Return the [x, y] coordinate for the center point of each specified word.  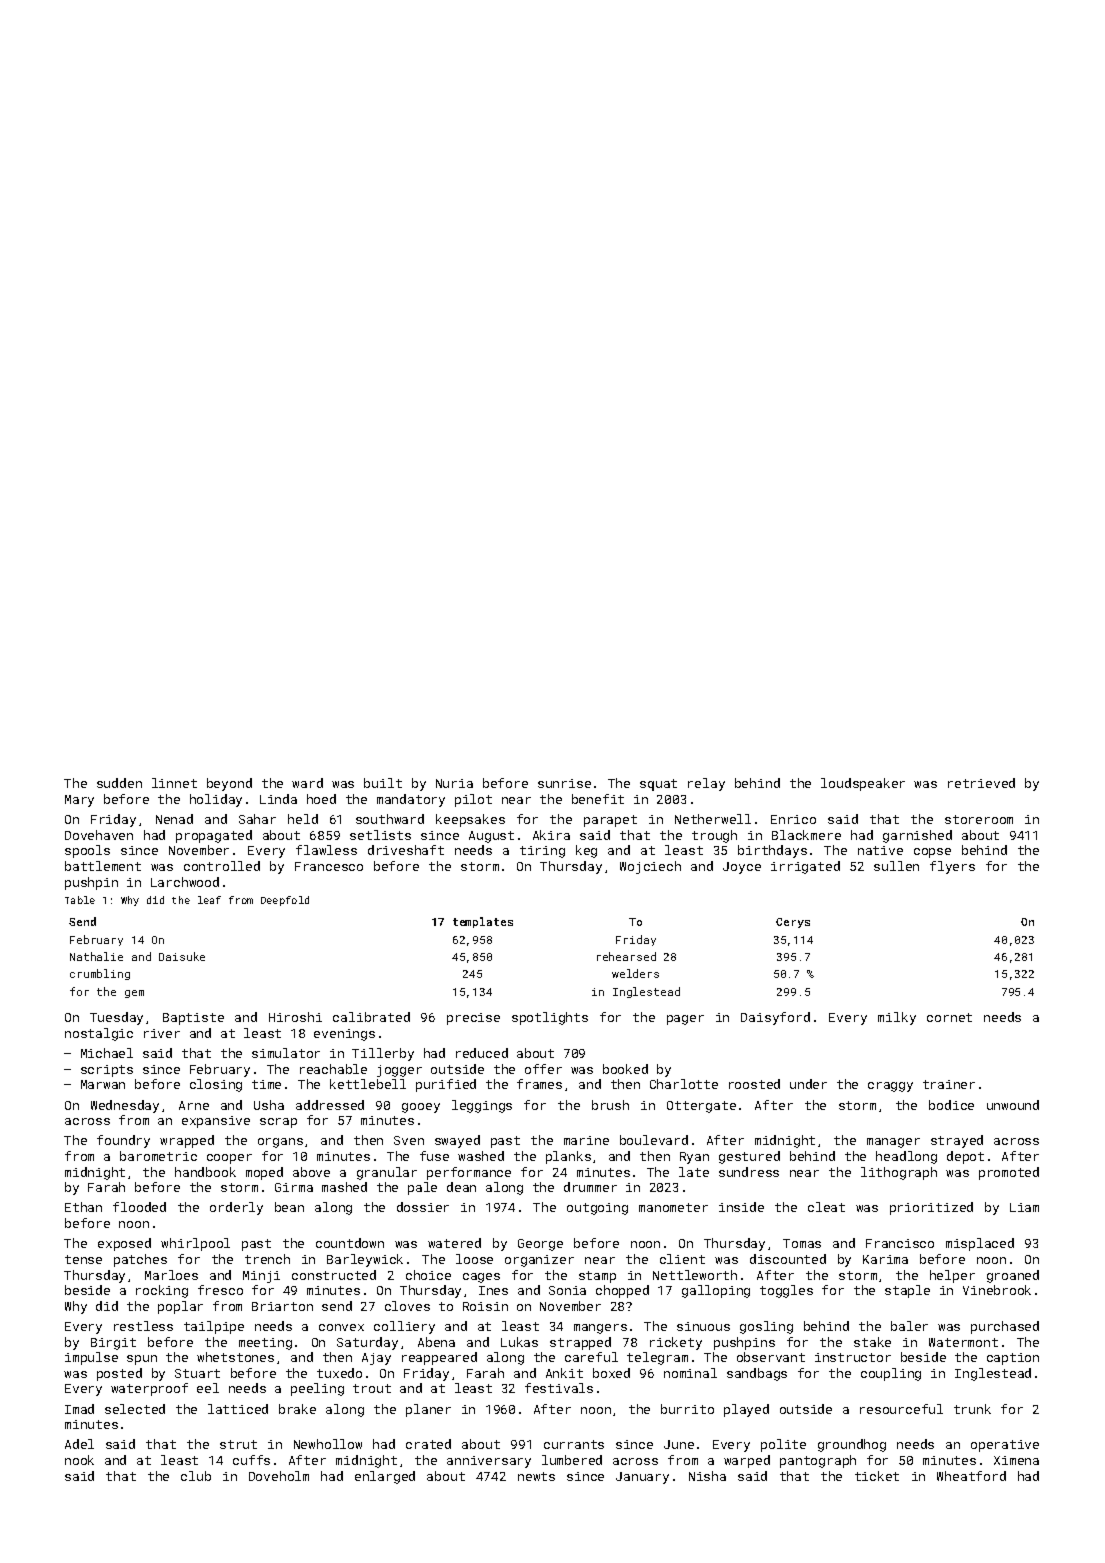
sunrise [564, 783]
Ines [493, 1290]
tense [83, 1259]
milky [897, 1018]
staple [907, 1291]
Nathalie [96, 956]
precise [473, 1019]
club [196, 1476]
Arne [194, 1105]
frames [539, 1084]
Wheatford [971, 1476]
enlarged [385, 1477]
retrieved [981, 783]
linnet [174, 783]
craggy [890, 1087]
